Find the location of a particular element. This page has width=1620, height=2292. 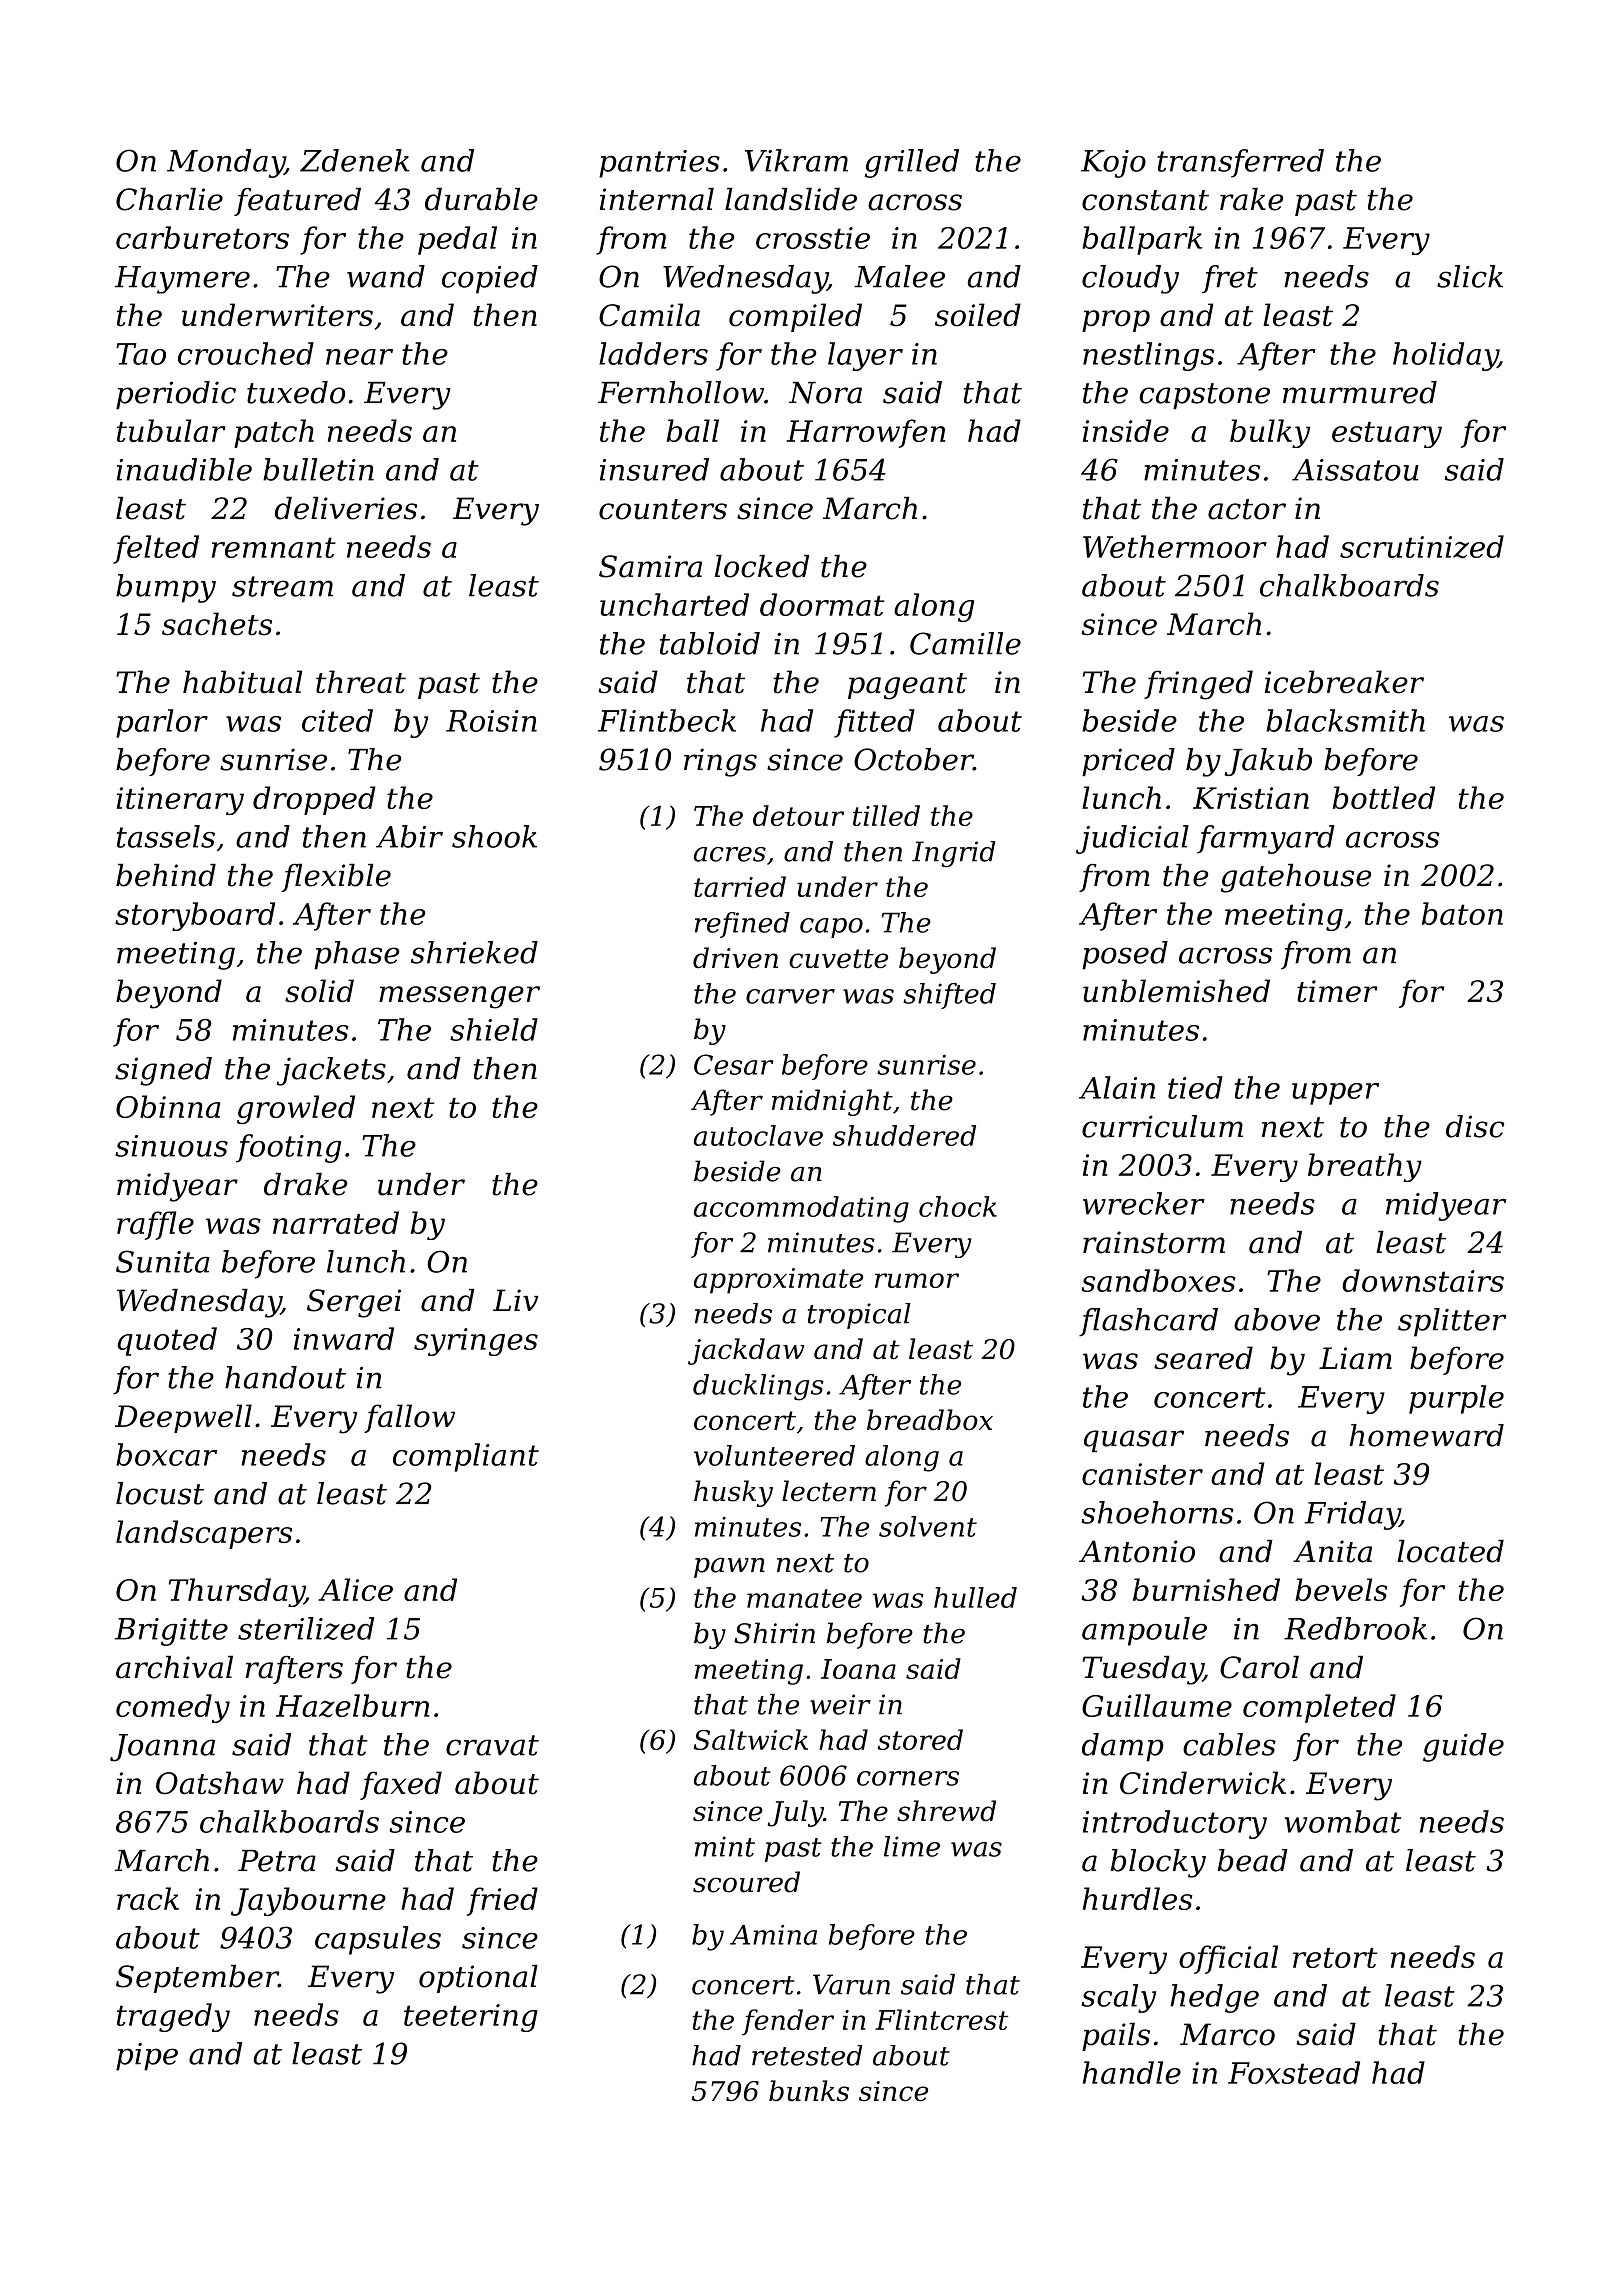

rumor is located at coordinates (917, 1280).
